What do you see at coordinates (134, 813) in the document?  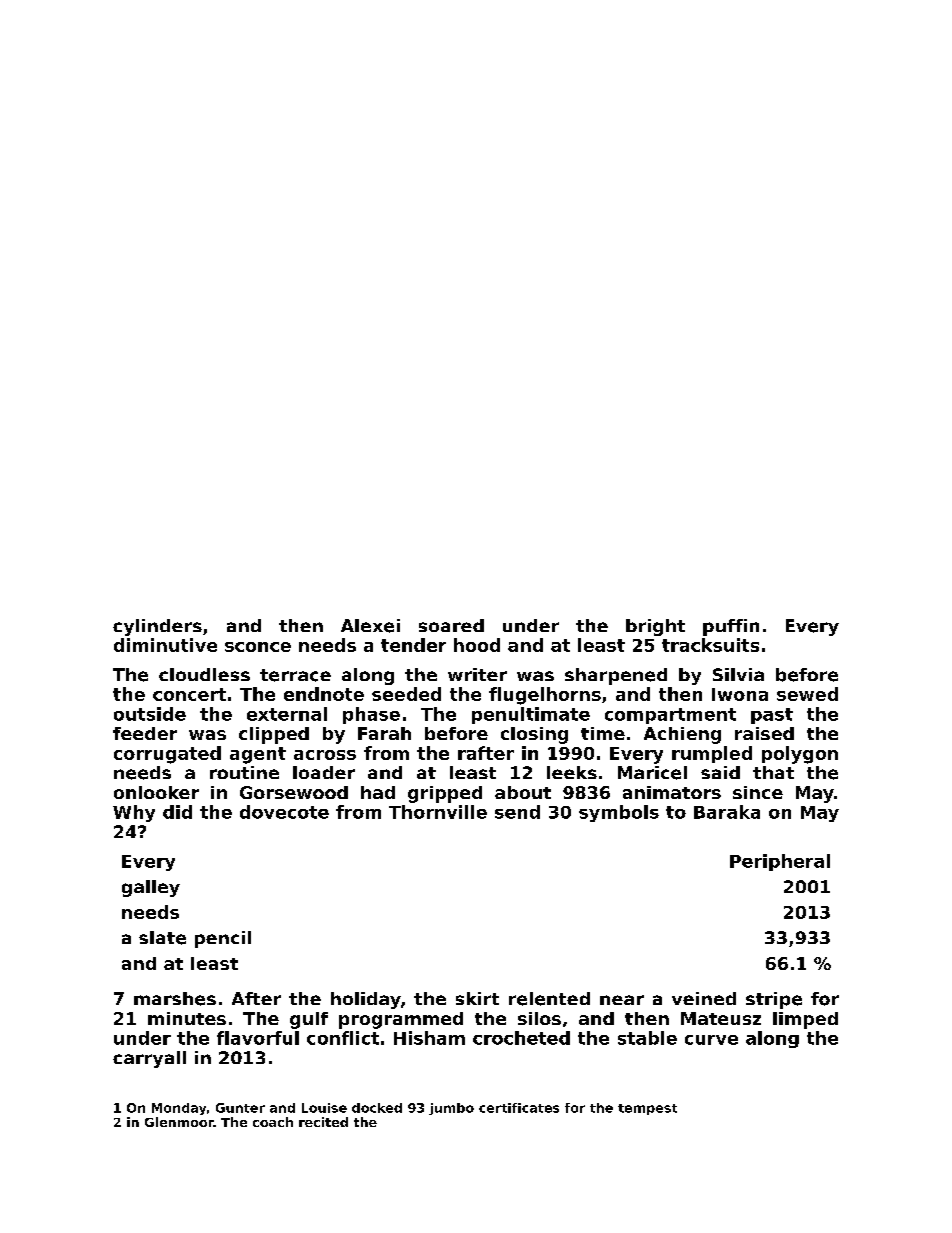 I see `Why` at bounding box center [134, 813].
